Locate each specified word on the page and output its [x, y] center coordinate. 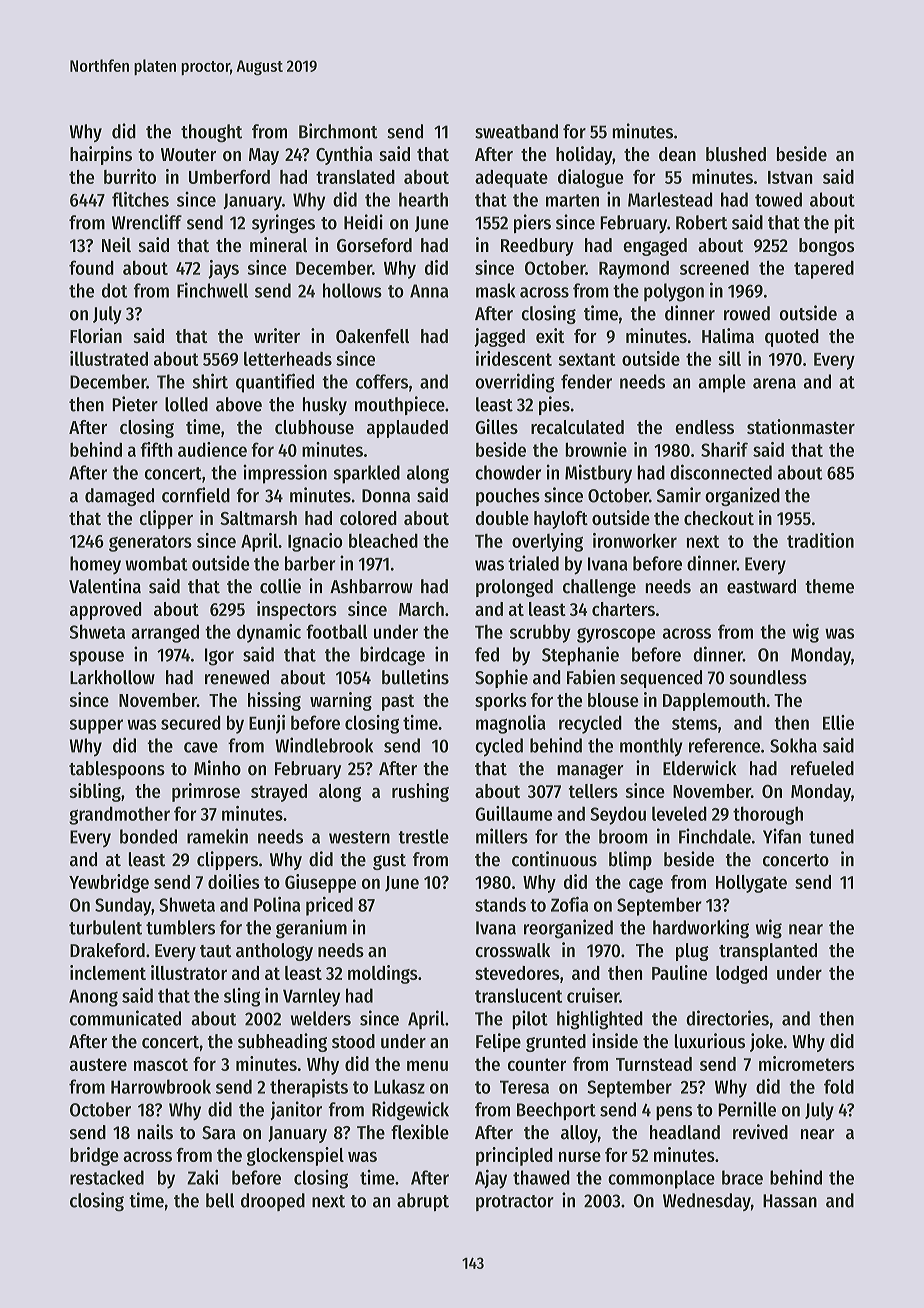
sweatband [516, 131]
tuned [831, 836]
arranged [165, 633]
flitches [140, 199]
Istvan [790, 177]
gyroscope [616, 635]
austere [98, 1064]
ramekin [217, 836]
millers [502, 836]
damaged [119, 497]
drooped [273, 1202]
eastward [761, 586]
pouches [508, 497]
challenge [599, 588]
